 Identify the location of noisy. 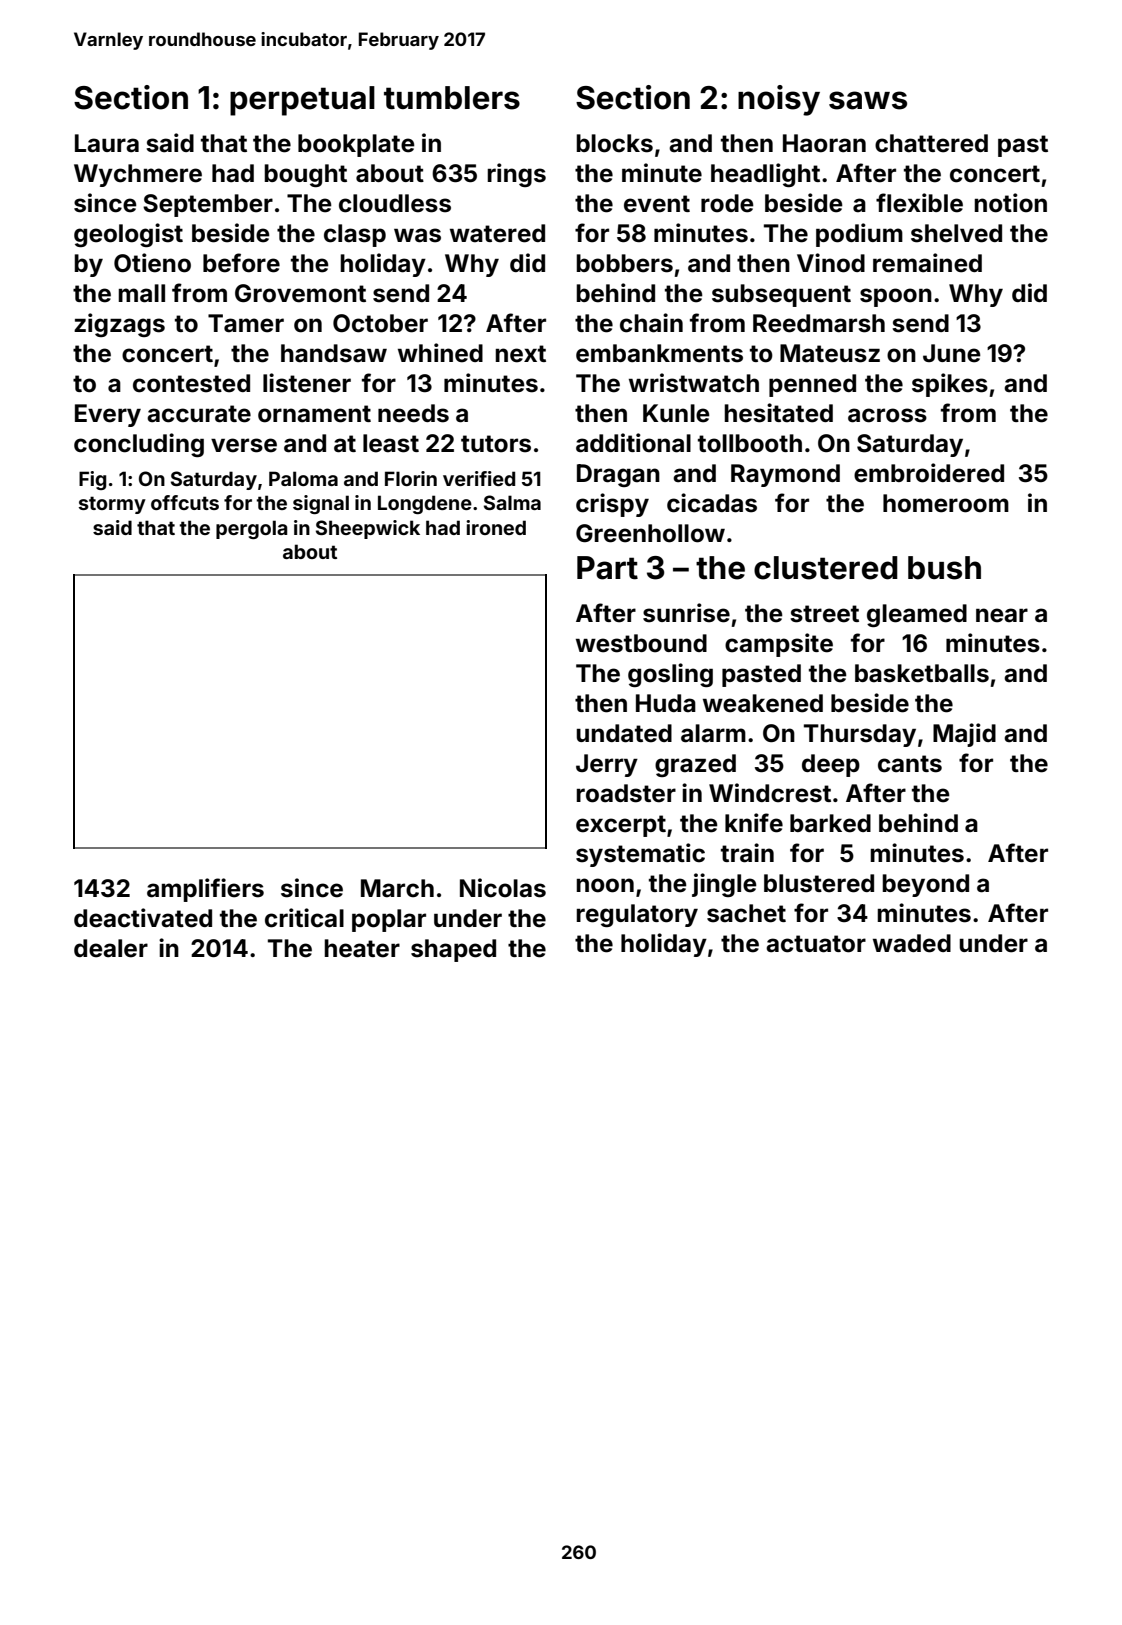
(779, 100).
